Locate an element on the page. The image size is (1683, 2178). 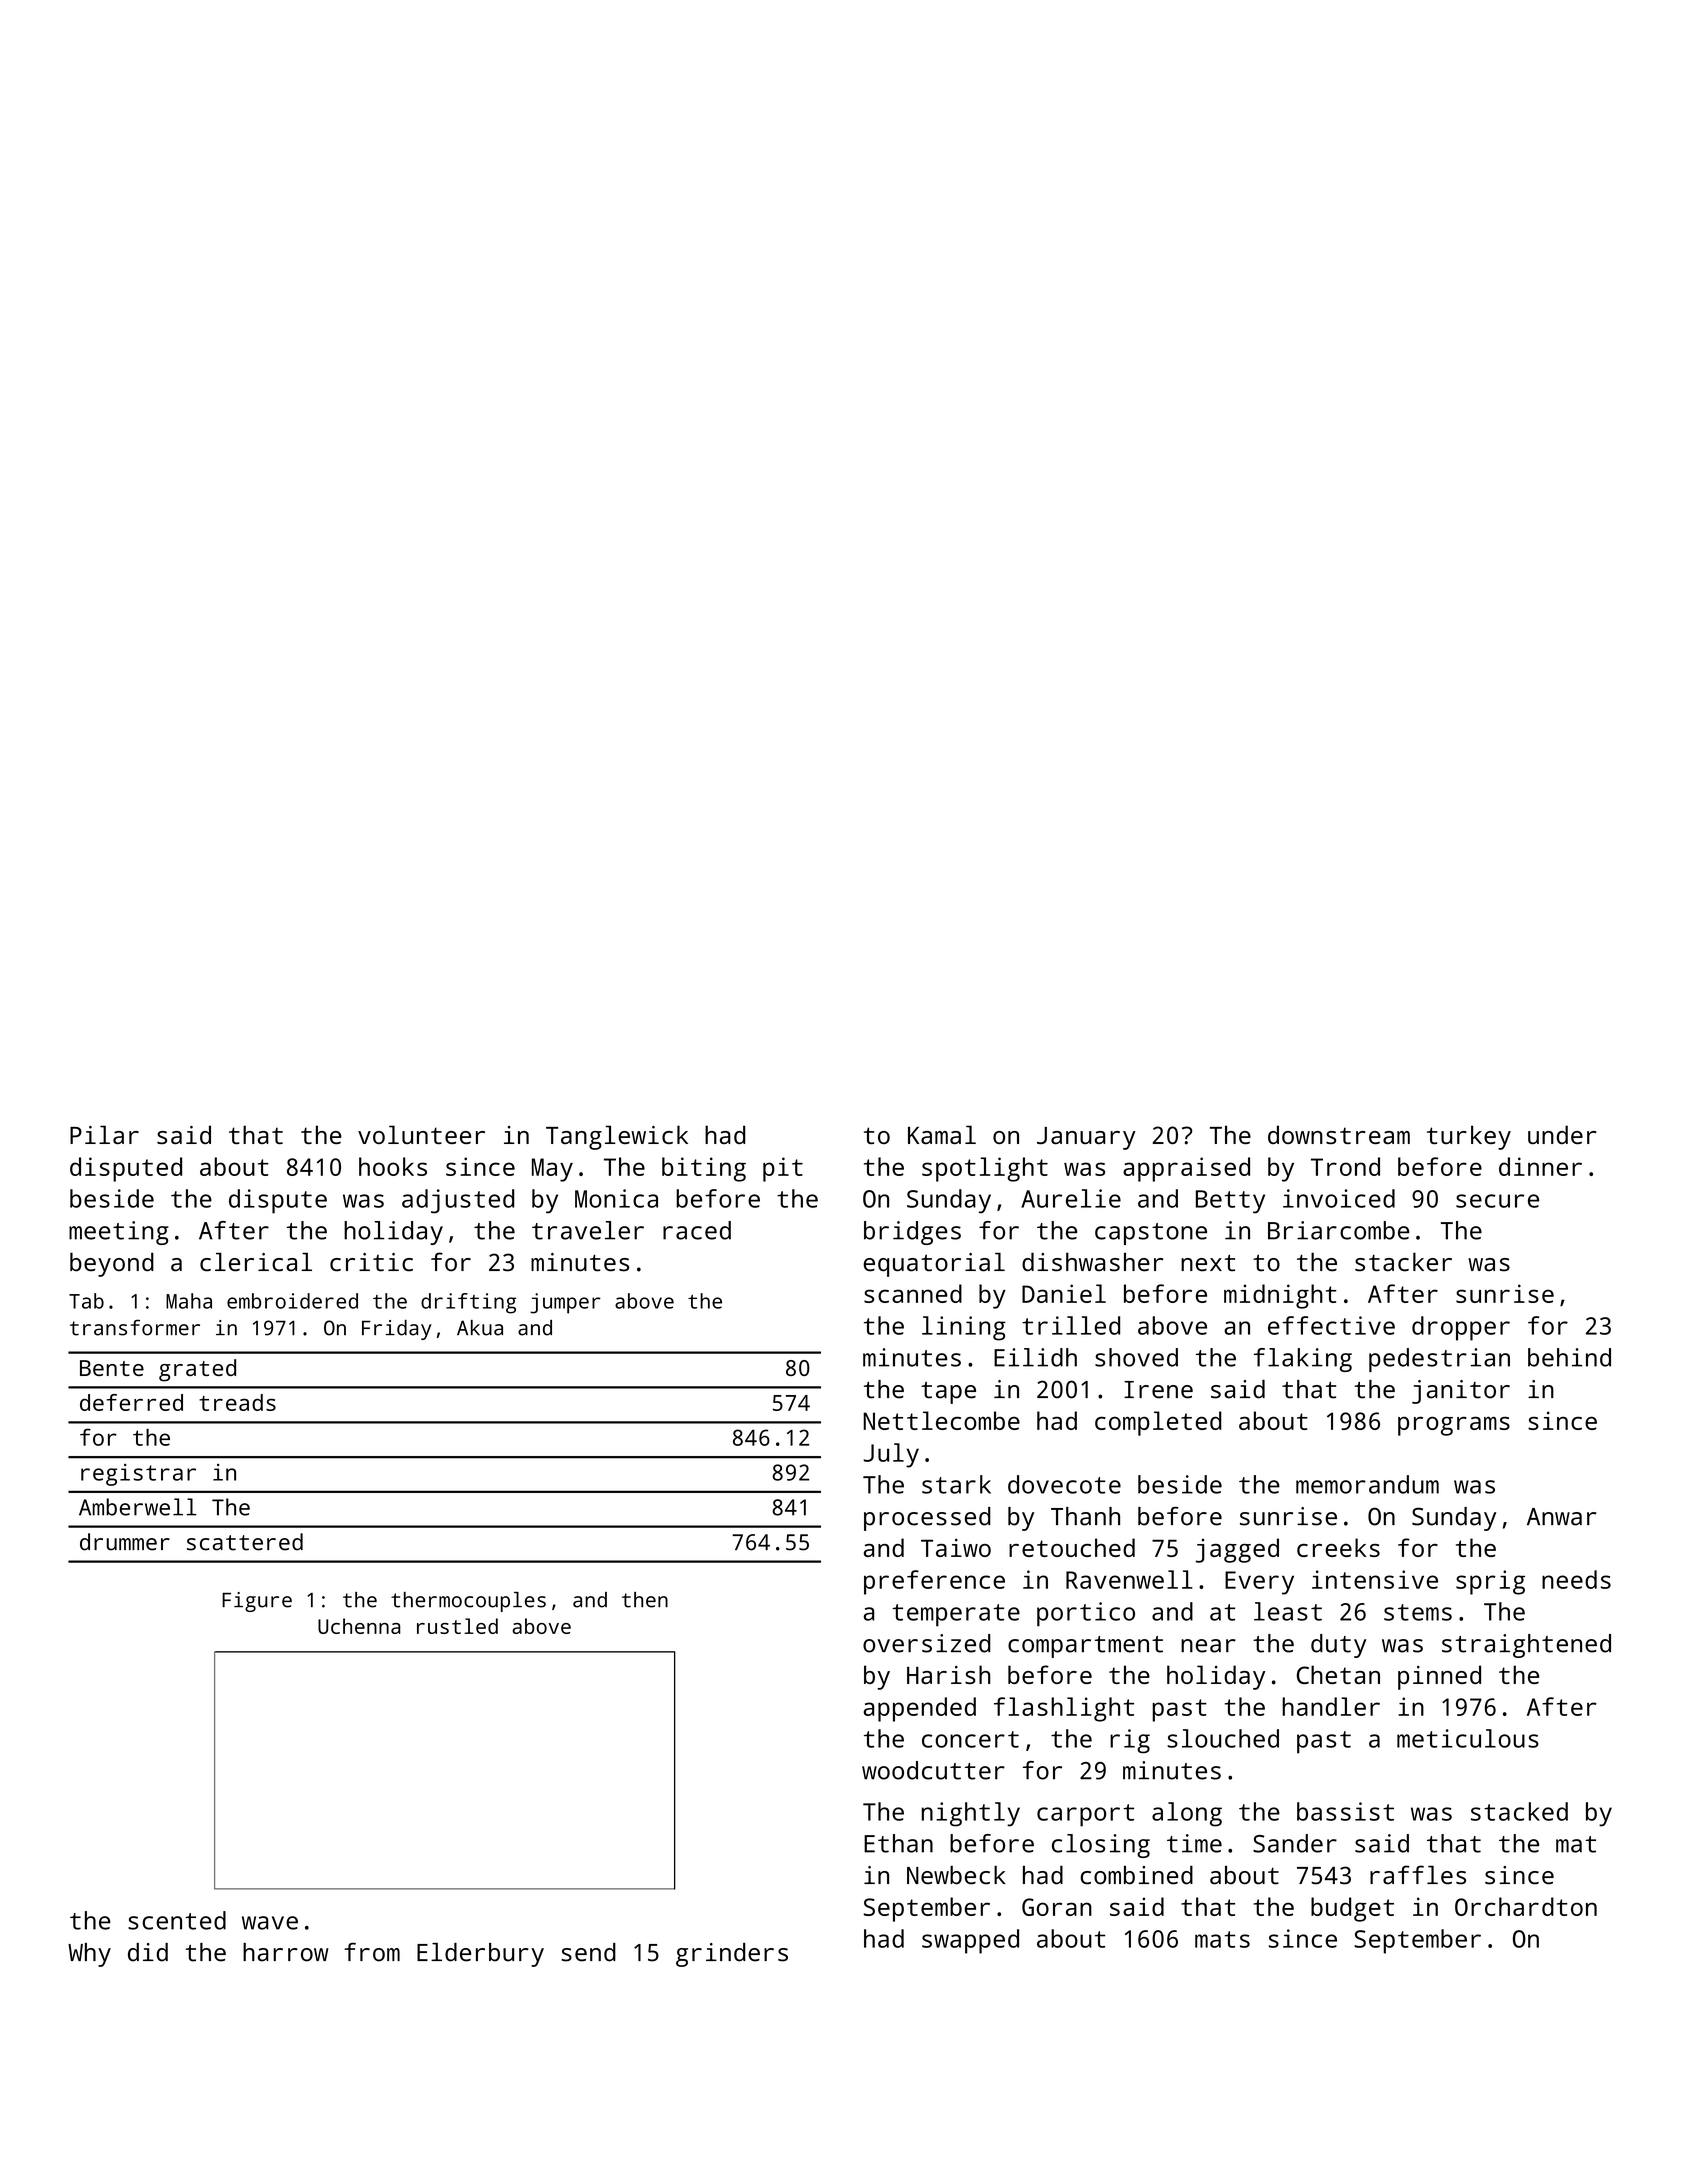
processed is located at coordinates (927, 1519).
